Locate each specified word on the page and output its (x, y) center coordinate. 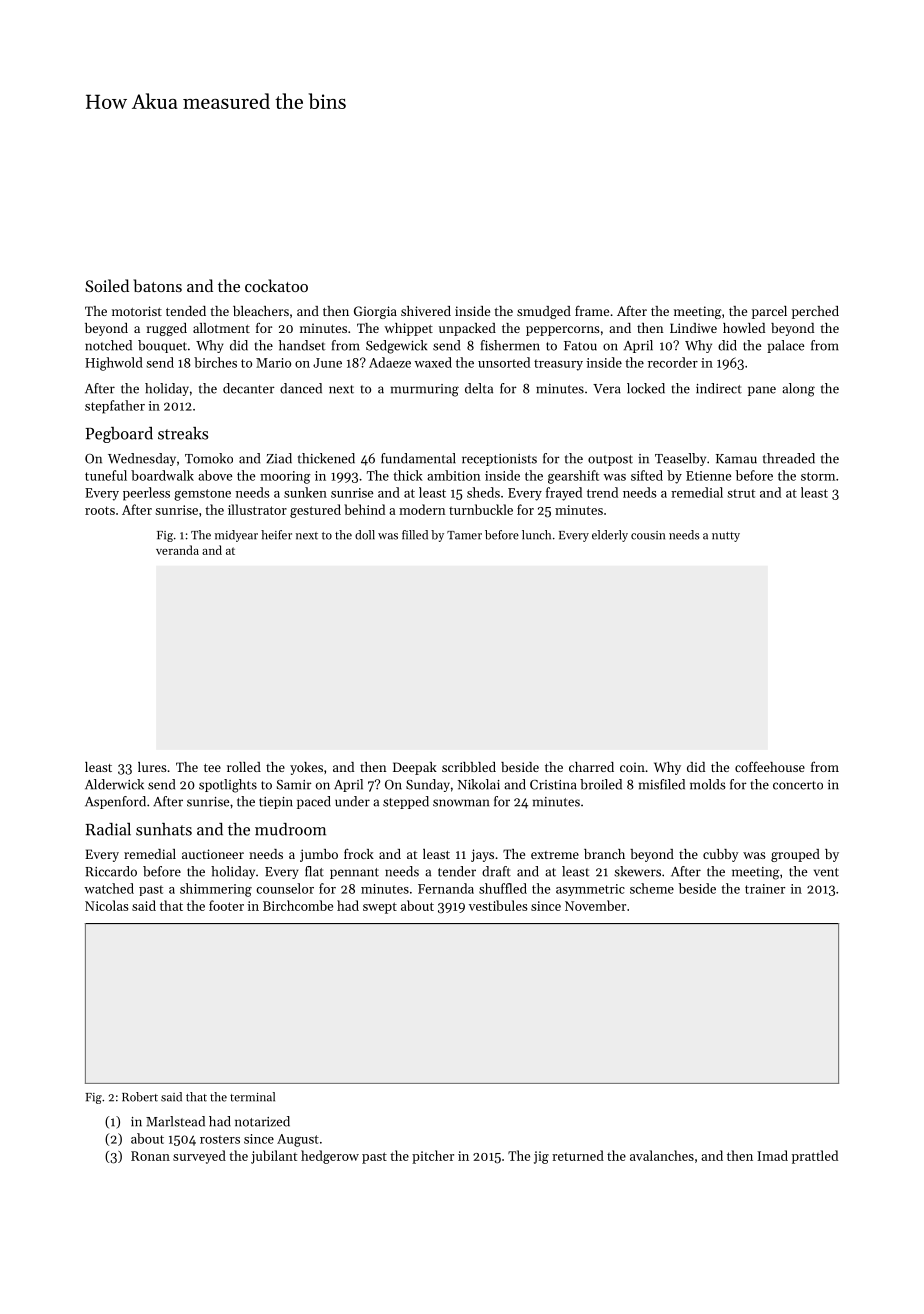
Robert (140, 1097)
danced (301, 388)
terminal (252, 1097)
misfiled (662, 784)
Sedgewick (396, 347)
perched (815, 312)
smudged (544, 312)
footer (226, 905)
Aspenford (115, 802)
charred (591, 767)
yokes (306, 768)
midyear (236, 536)
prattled (815, 1157)
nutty (726, 537)
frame (592, 310)
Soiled (107, 285)
